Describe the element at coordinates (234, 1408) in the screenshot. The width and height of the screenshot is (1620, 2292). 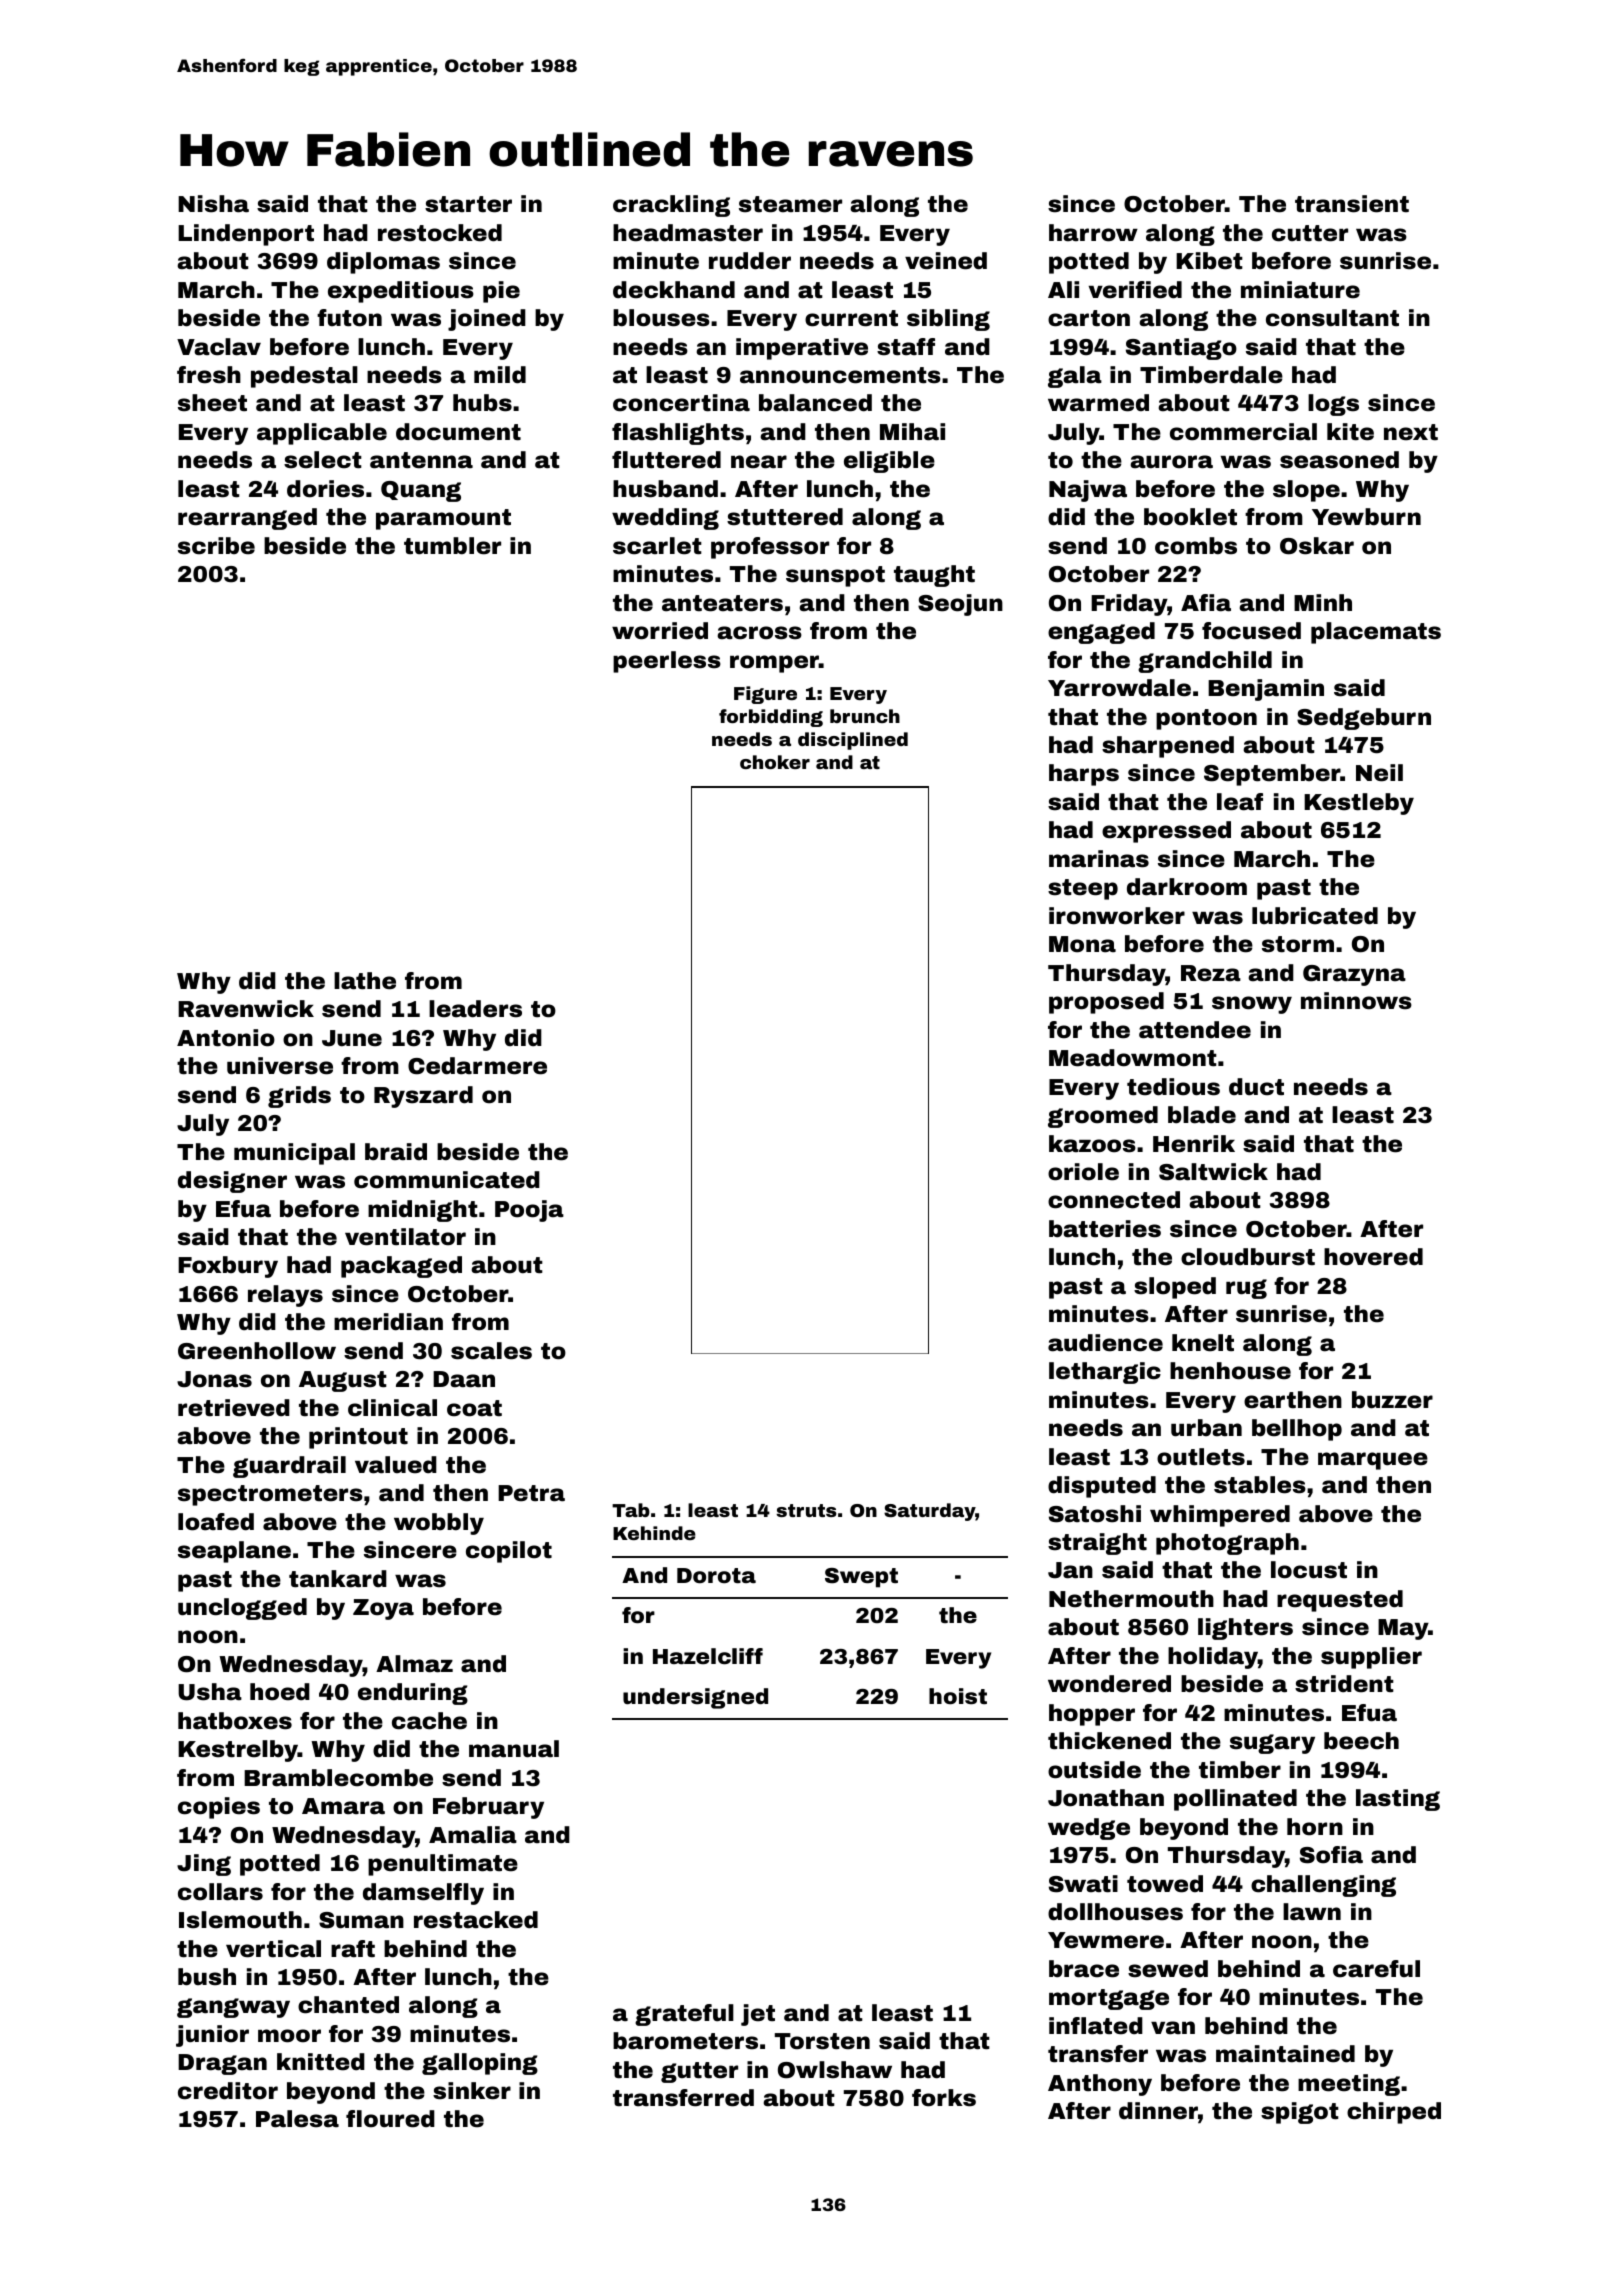
I see `retrieved` at that location.
